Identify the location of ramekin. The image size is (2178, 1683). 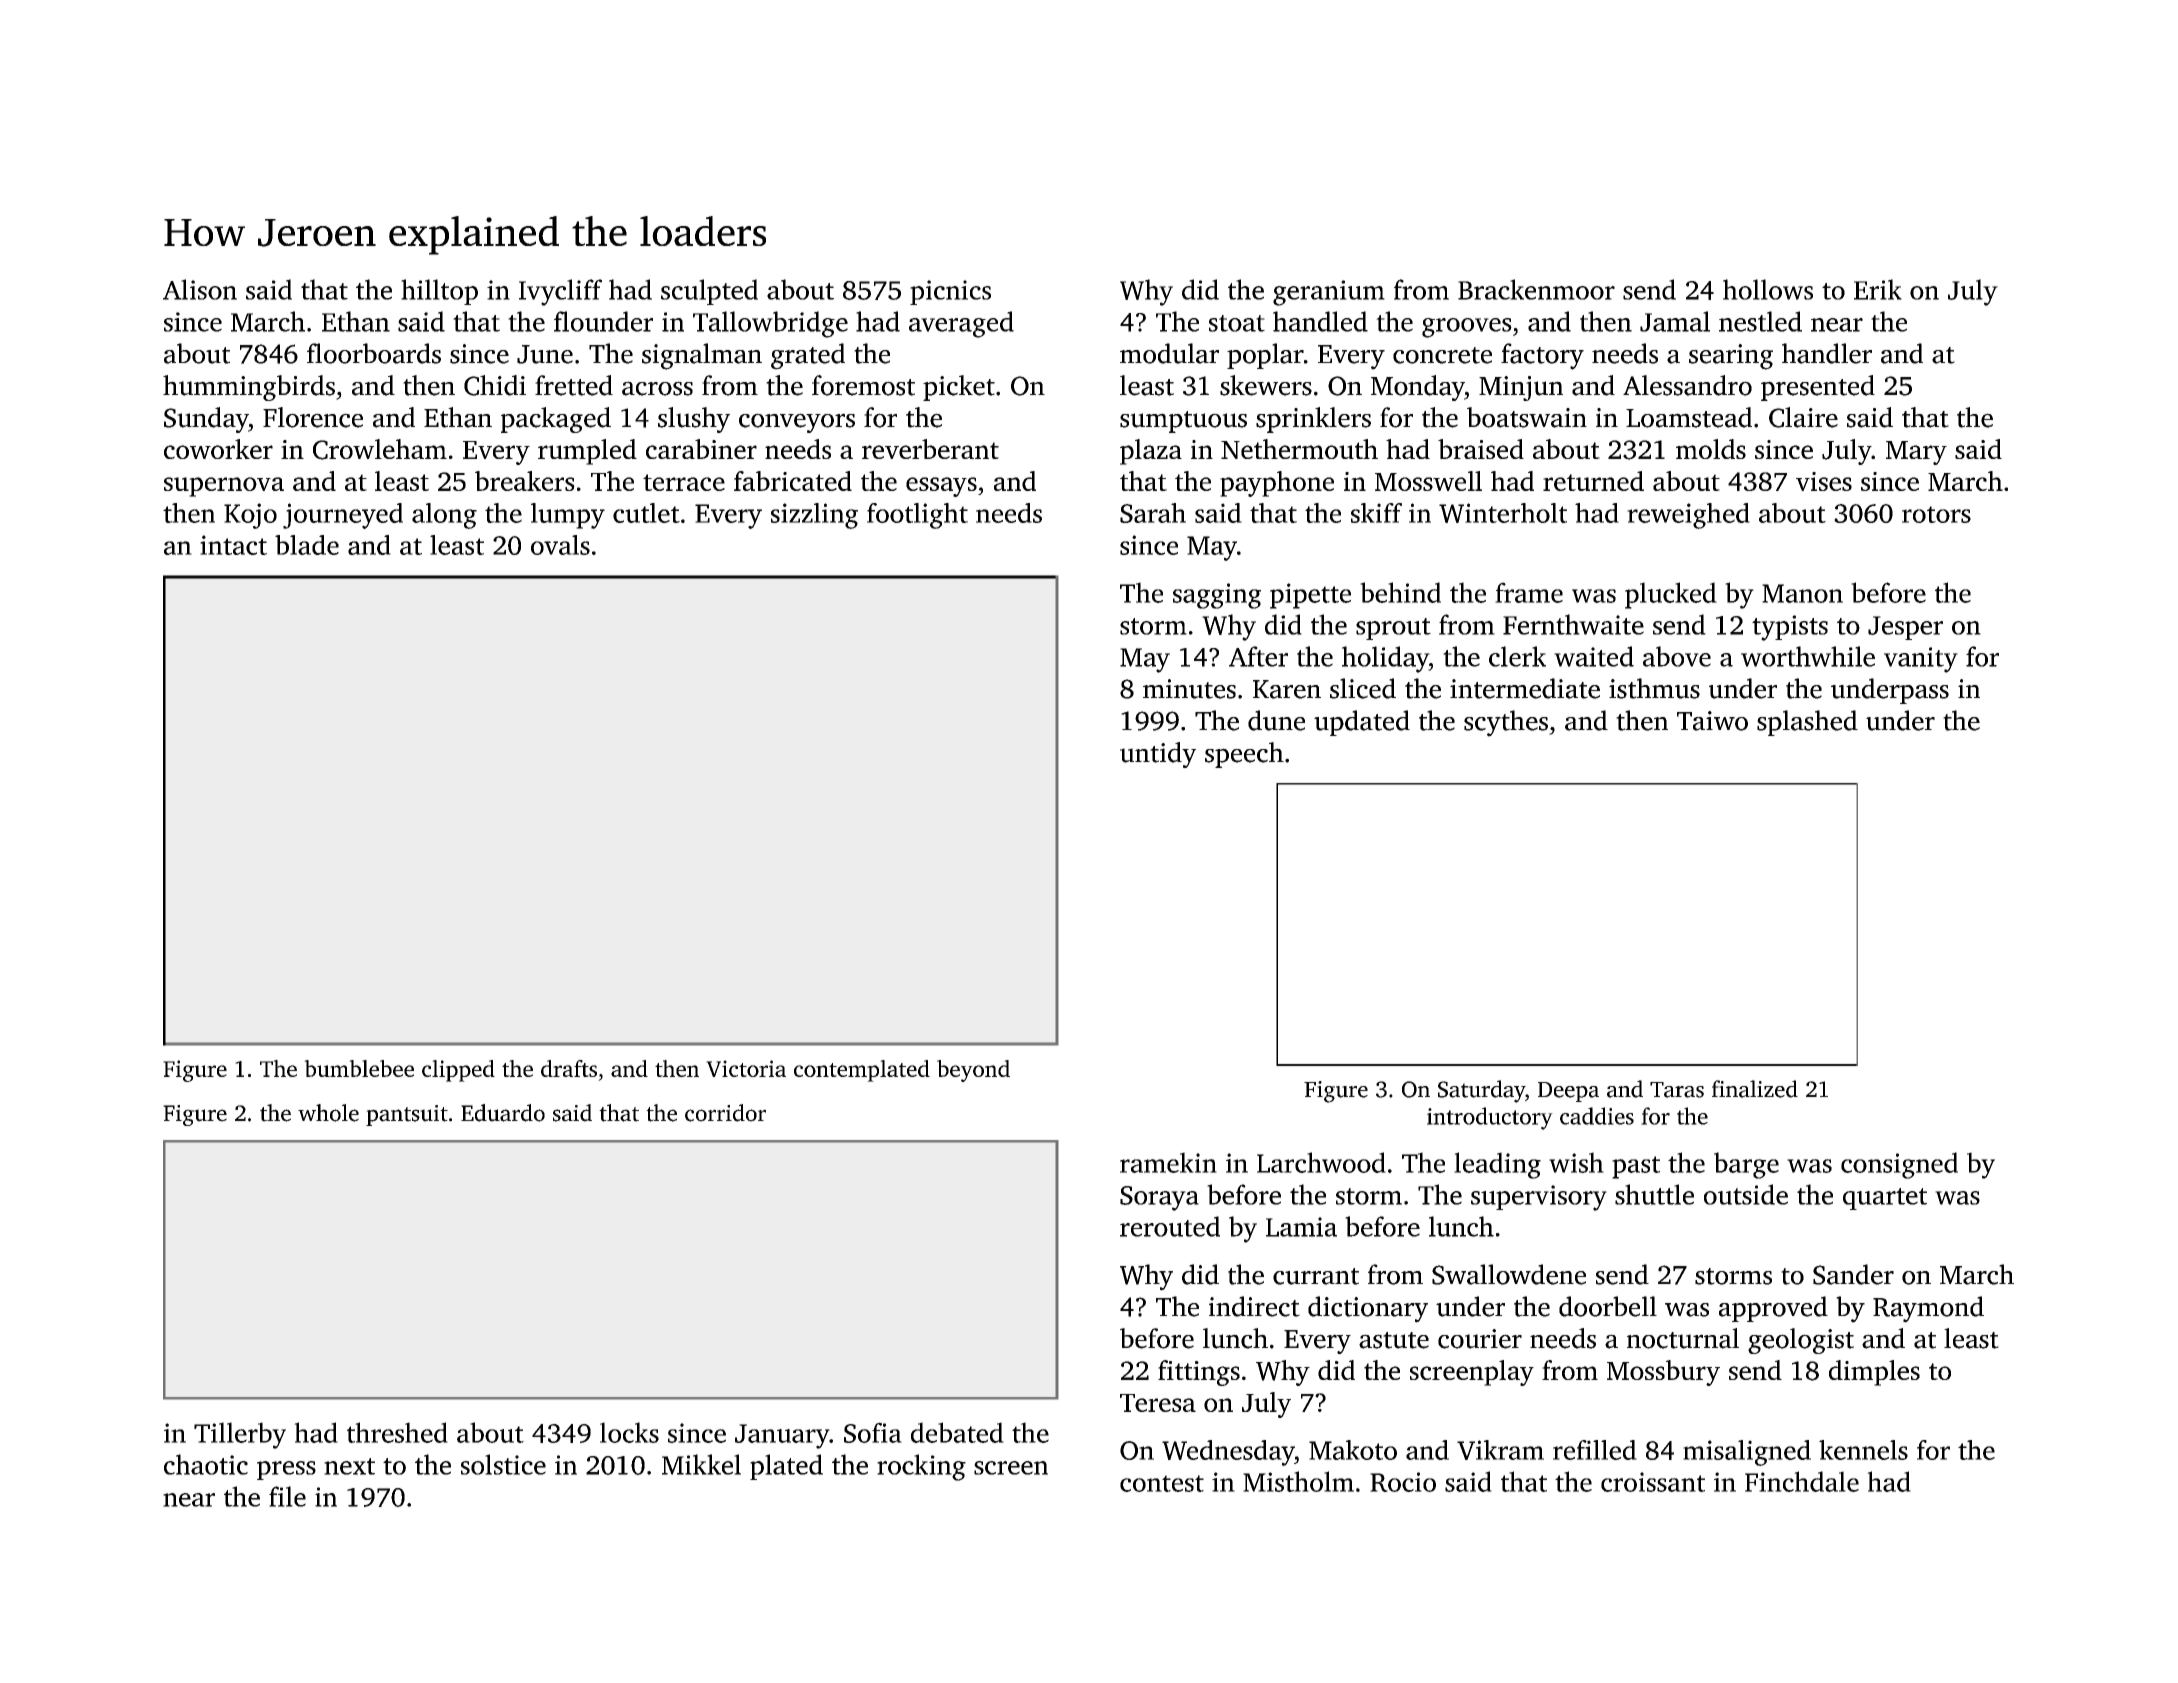
(1168, 1162).
